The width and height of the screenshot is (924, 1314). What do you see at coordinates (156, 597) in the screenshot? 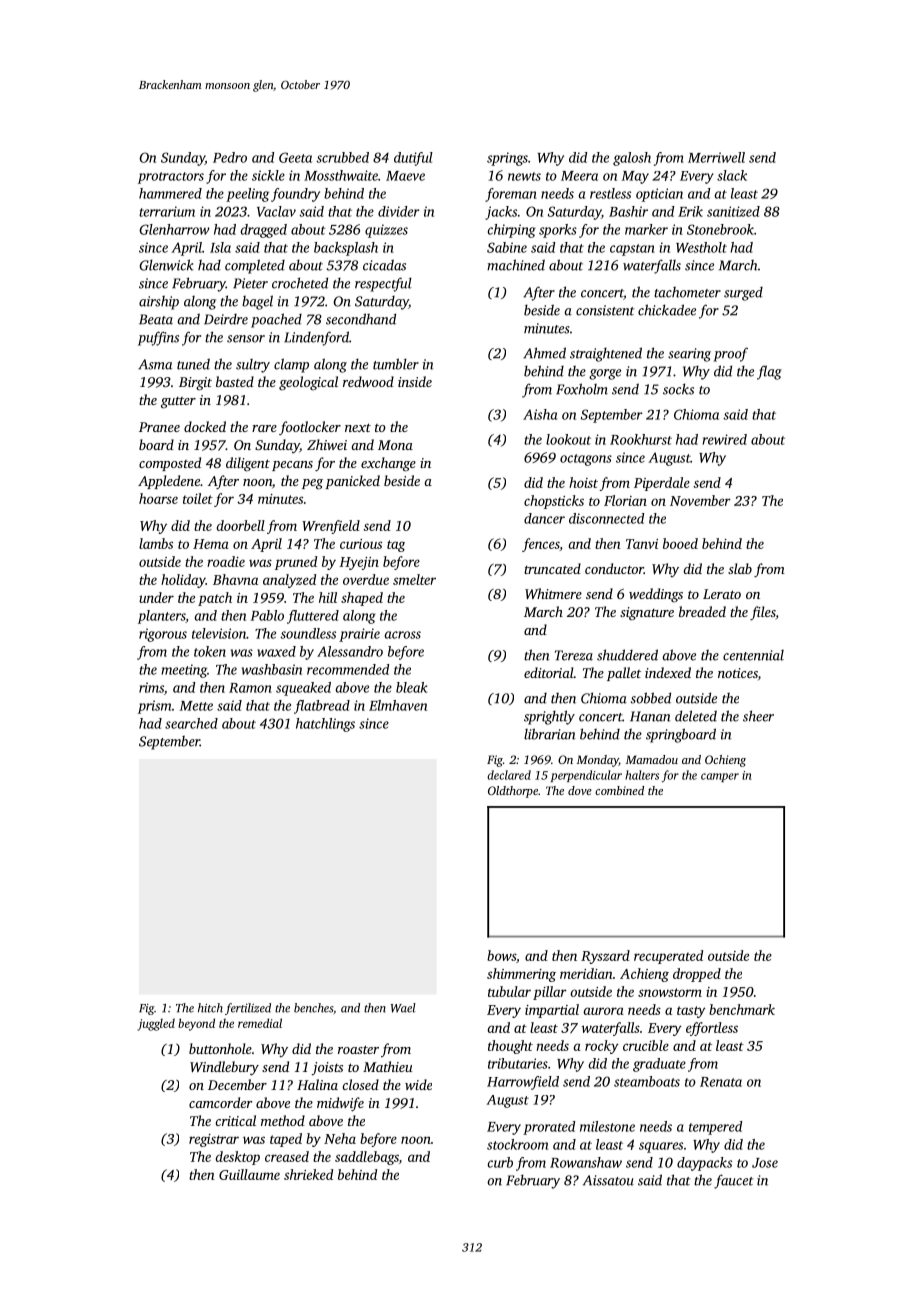
I see `under` at bounding box center [156, 597].
